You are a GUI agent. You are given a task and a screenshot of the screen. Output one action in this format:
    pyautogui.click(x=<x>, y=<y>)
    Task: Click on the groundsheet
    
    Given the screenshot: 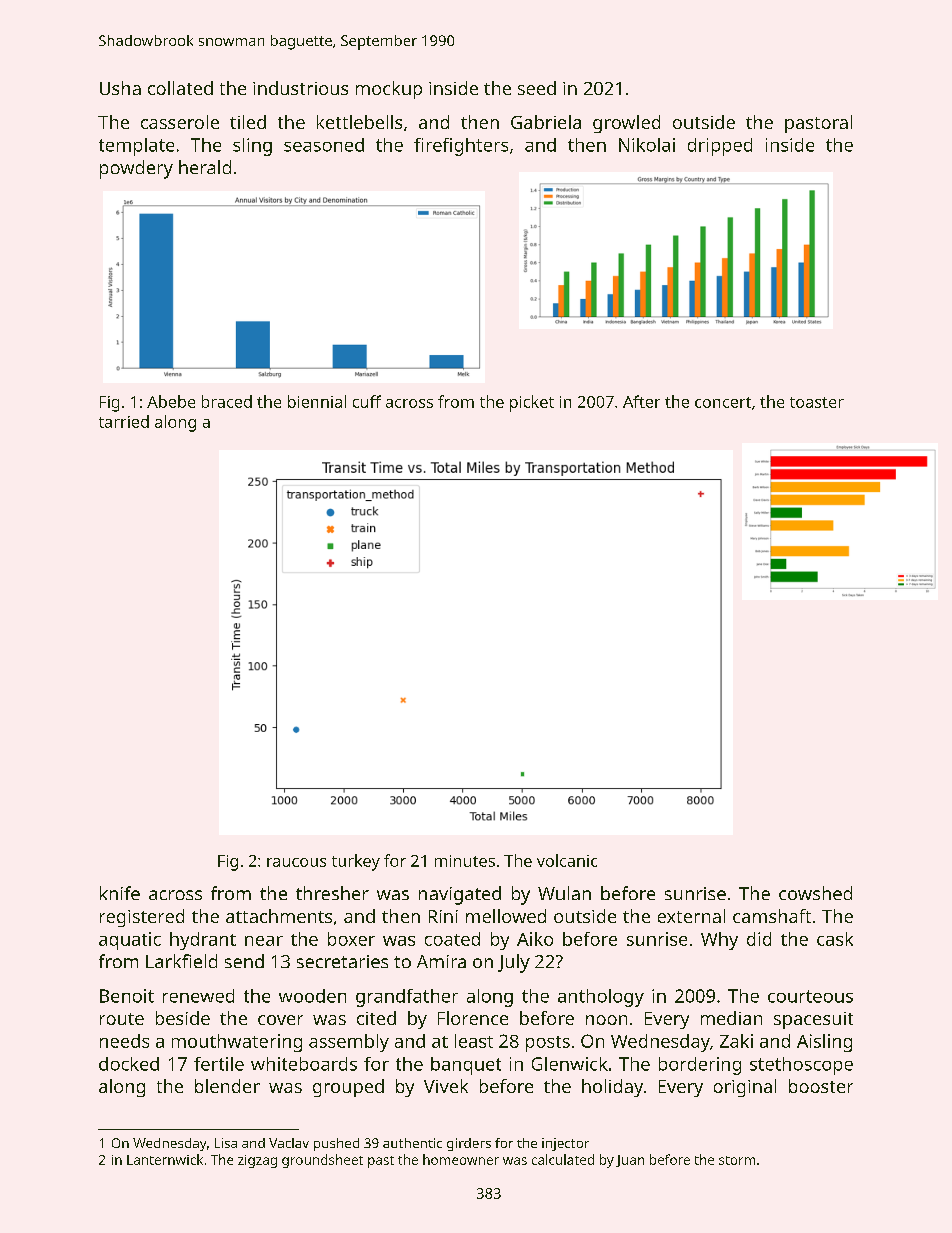 What is the action you would take?
    pyautogui.click(x=322, y=1161)
